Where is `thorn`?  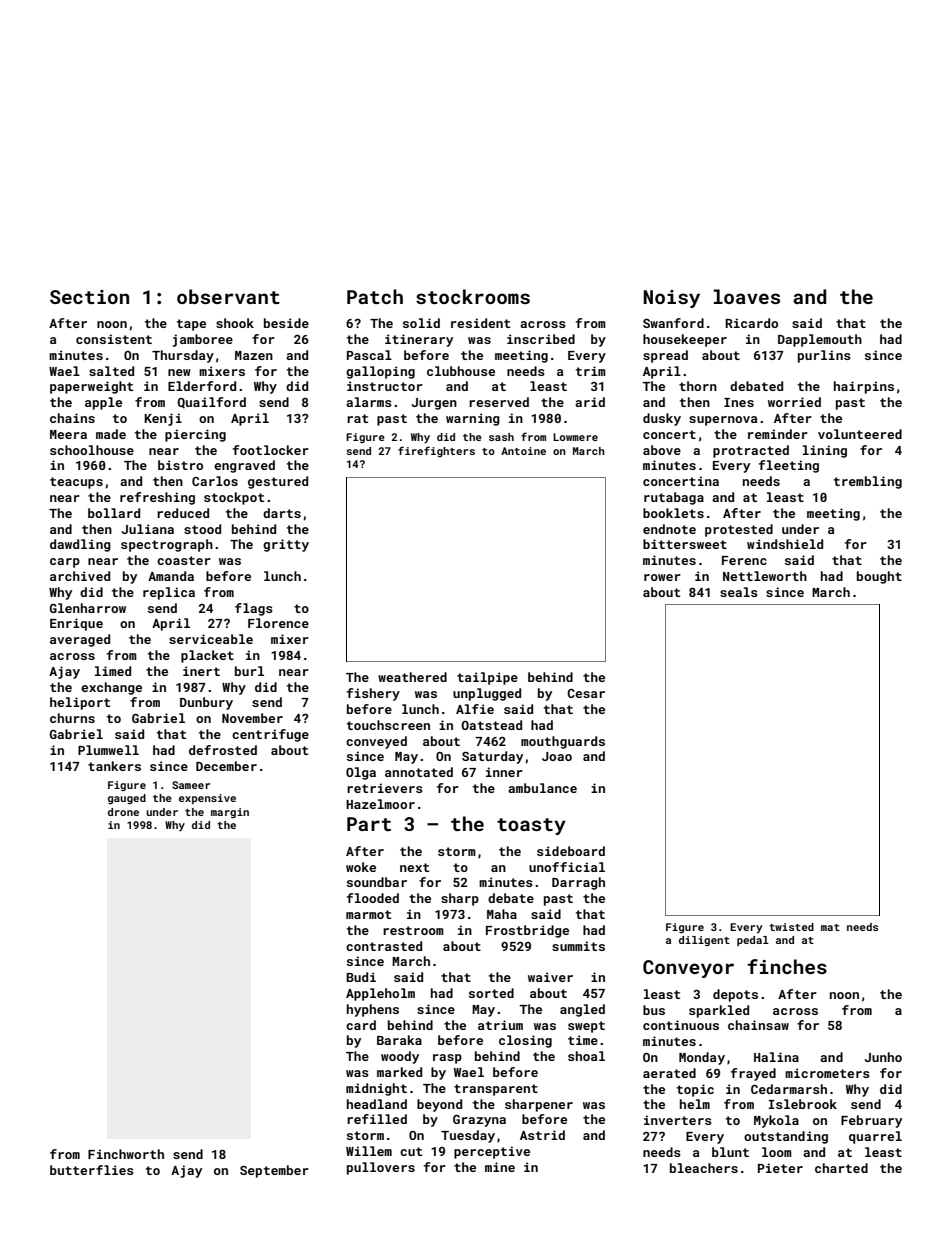 thorn is located at coordinates (698, 386).
